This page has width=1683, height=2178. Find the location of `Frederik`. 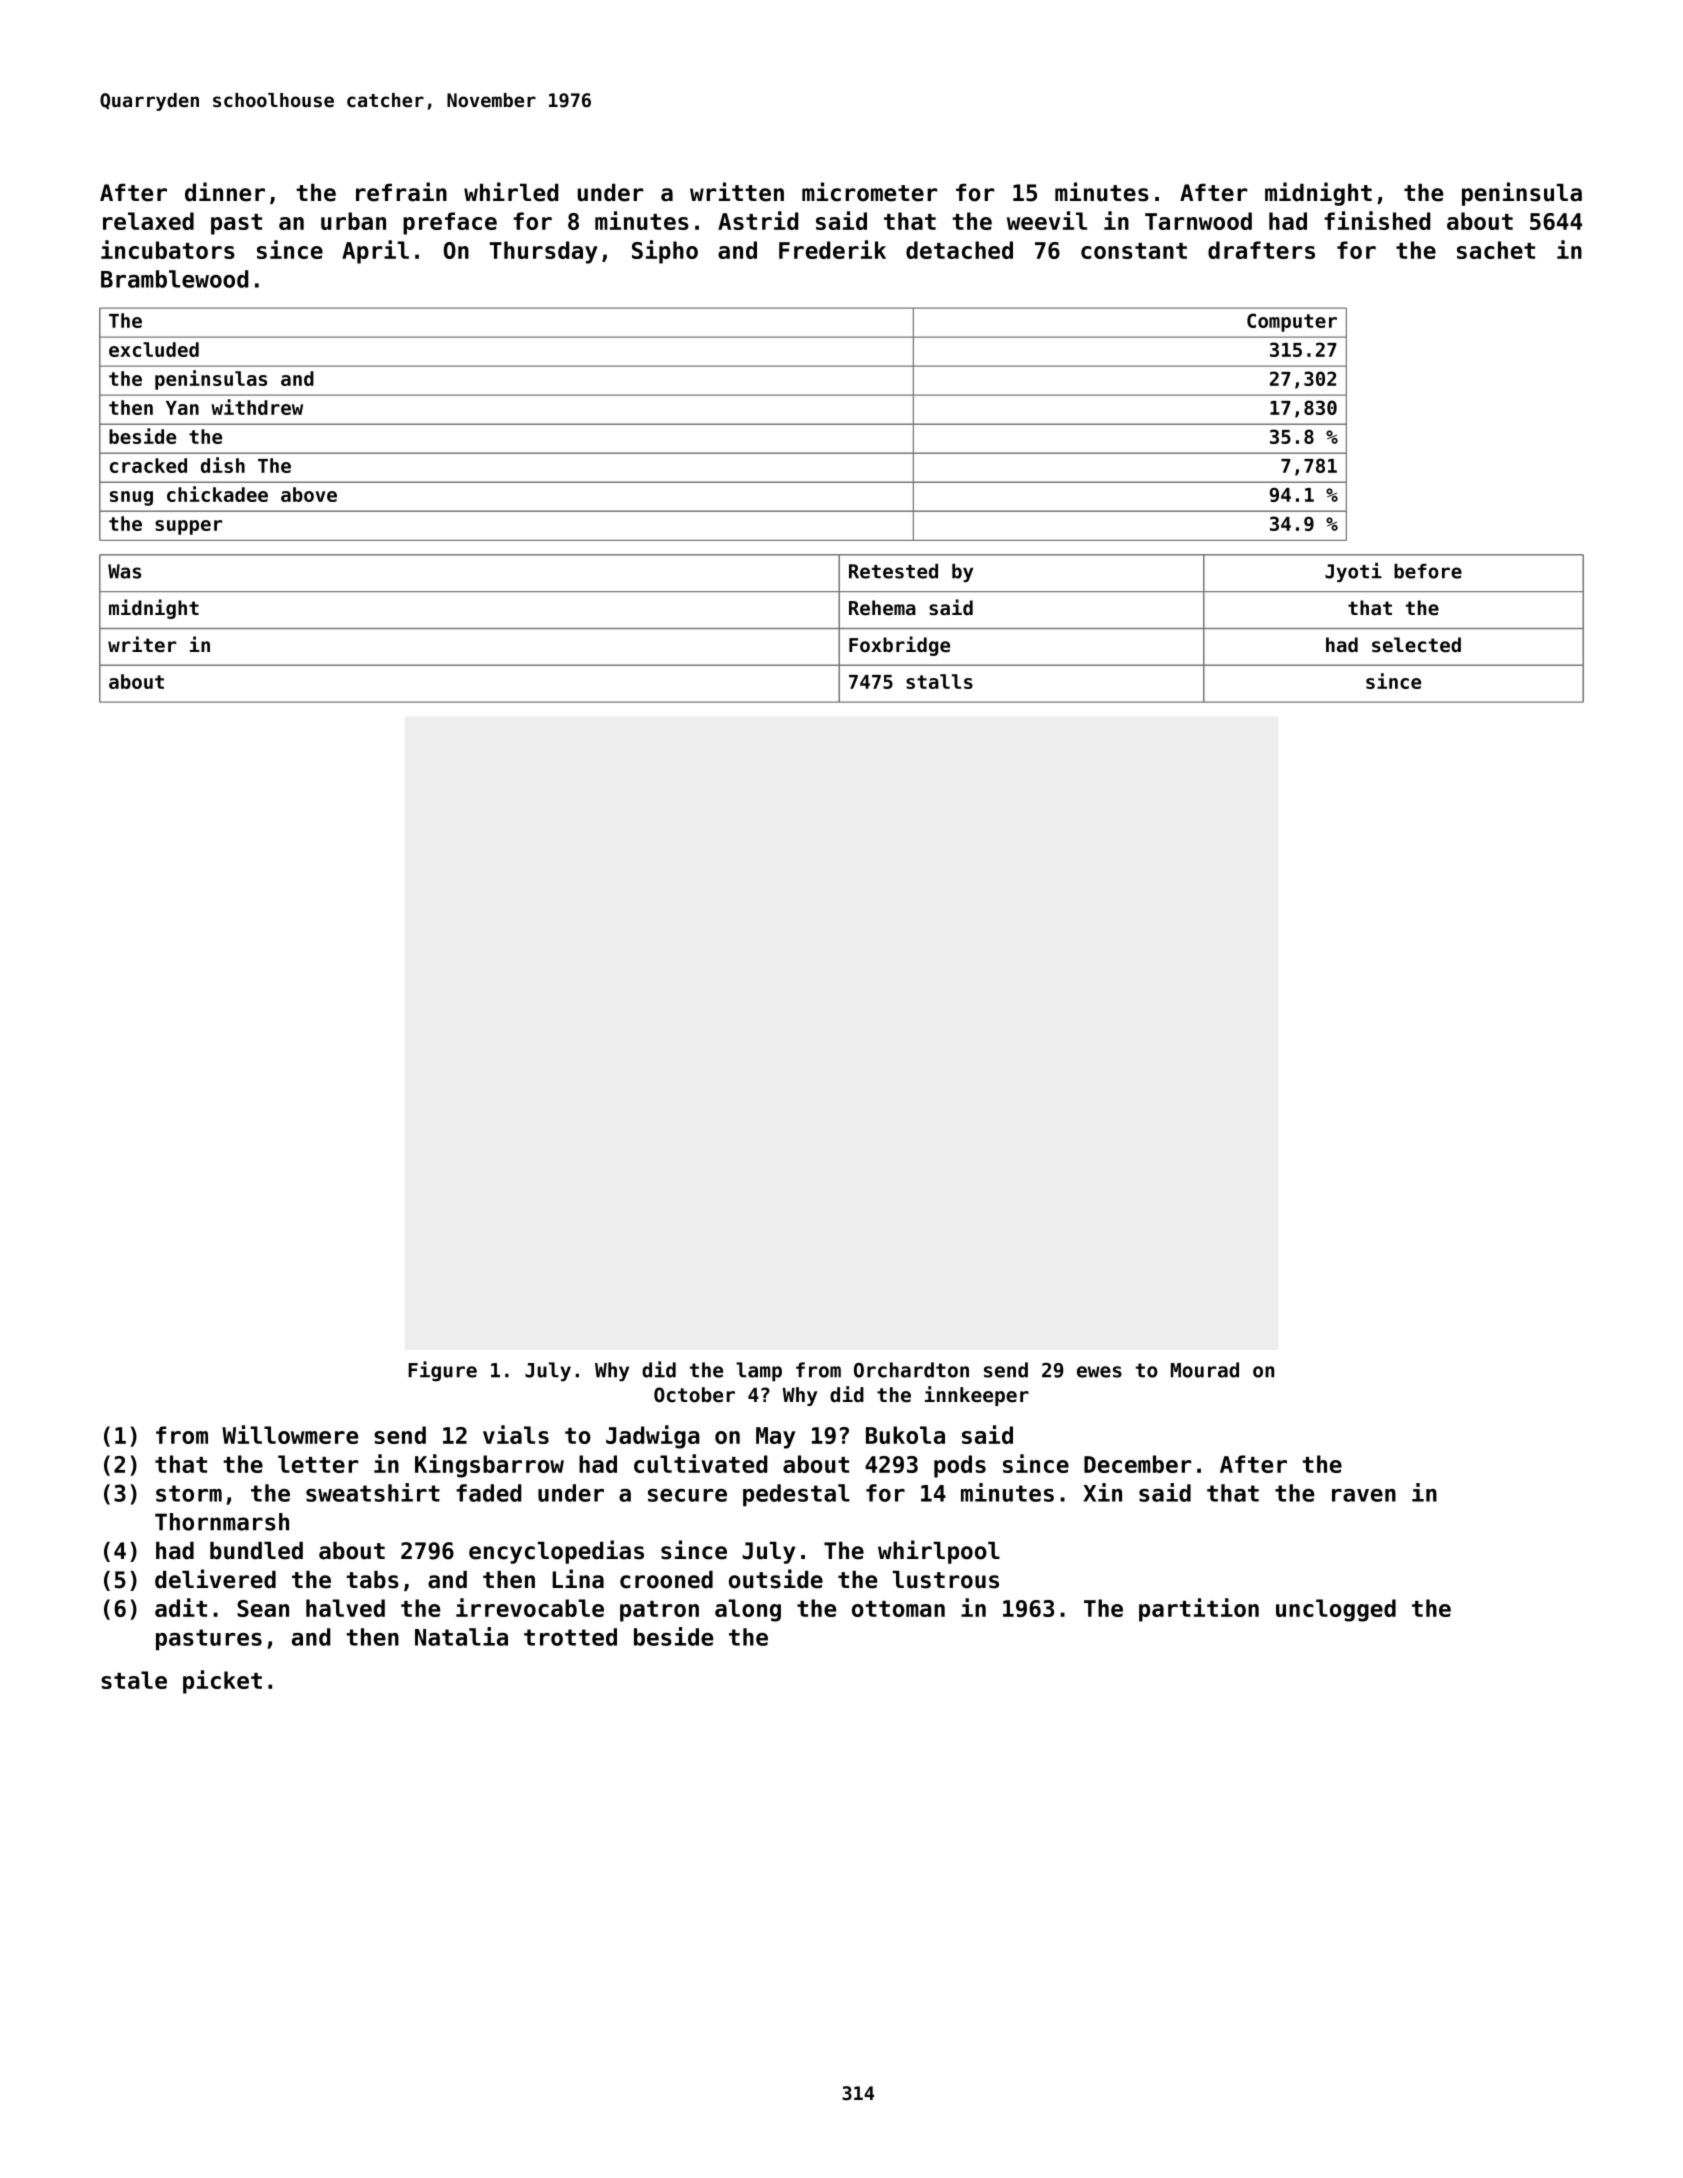

Frederik is located at coordinates (832, 249).
